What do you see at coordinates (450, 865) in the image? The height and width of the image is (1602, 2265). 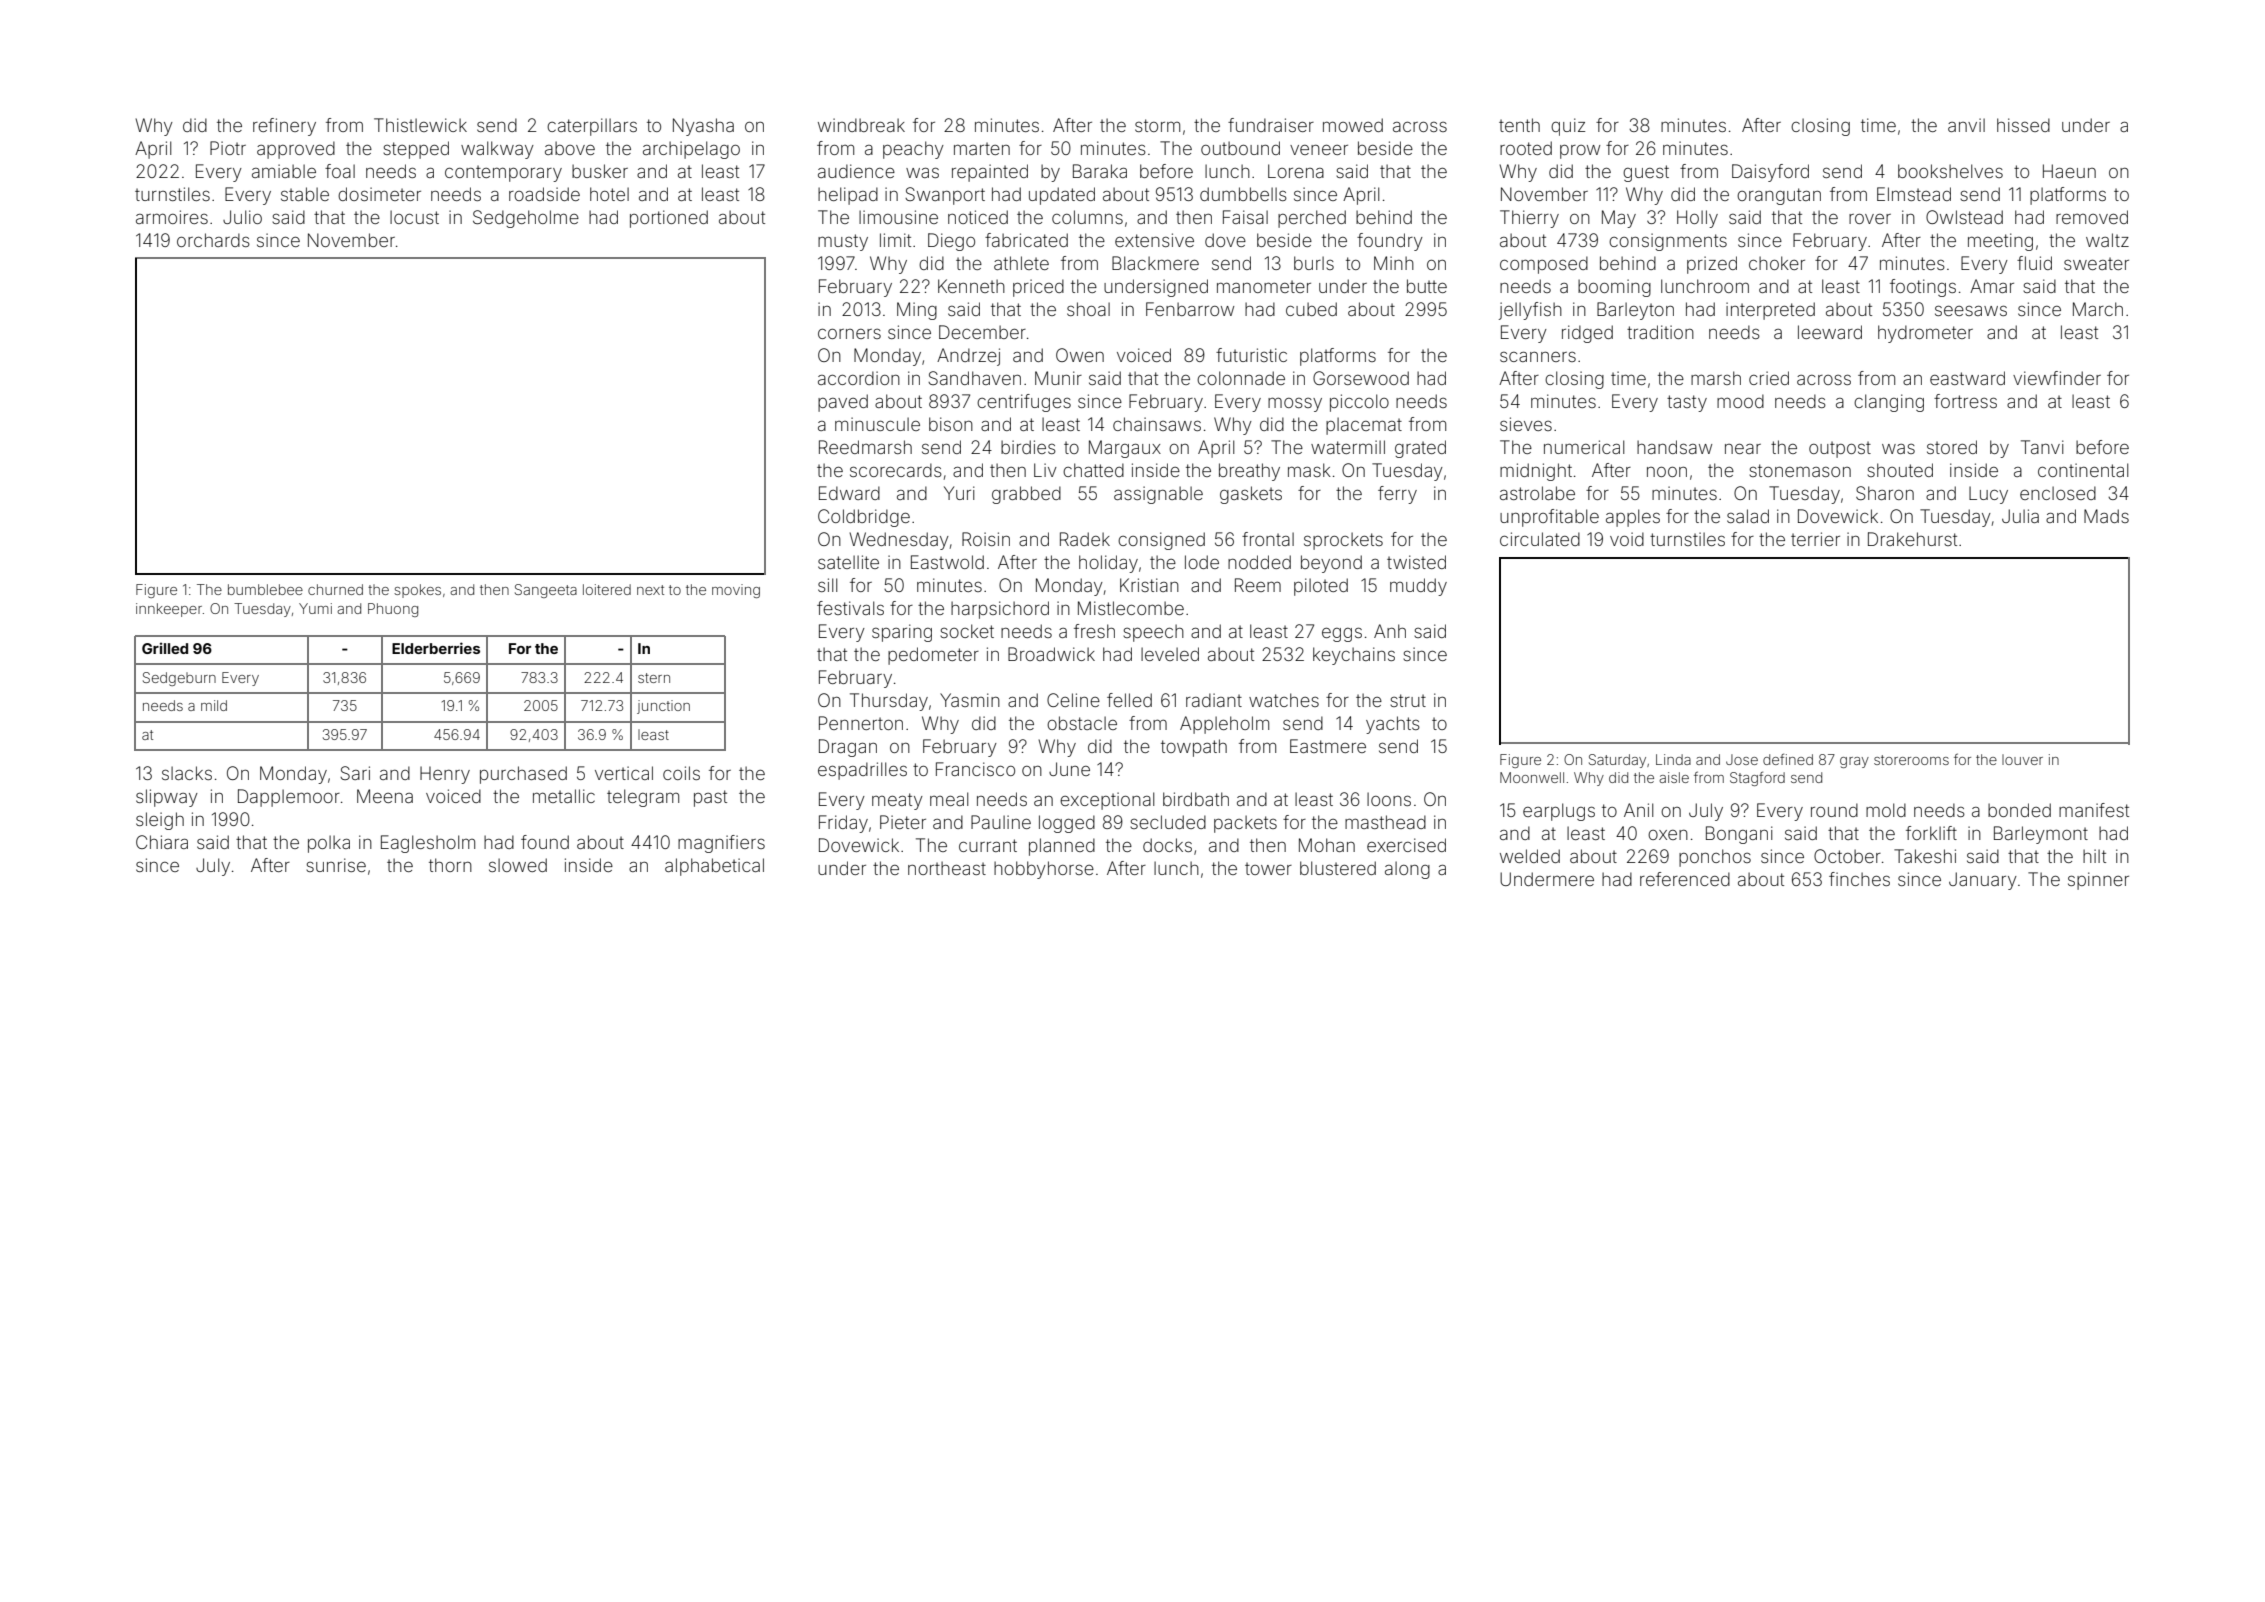 I see `thorn` at bounding box center [450, 865].
